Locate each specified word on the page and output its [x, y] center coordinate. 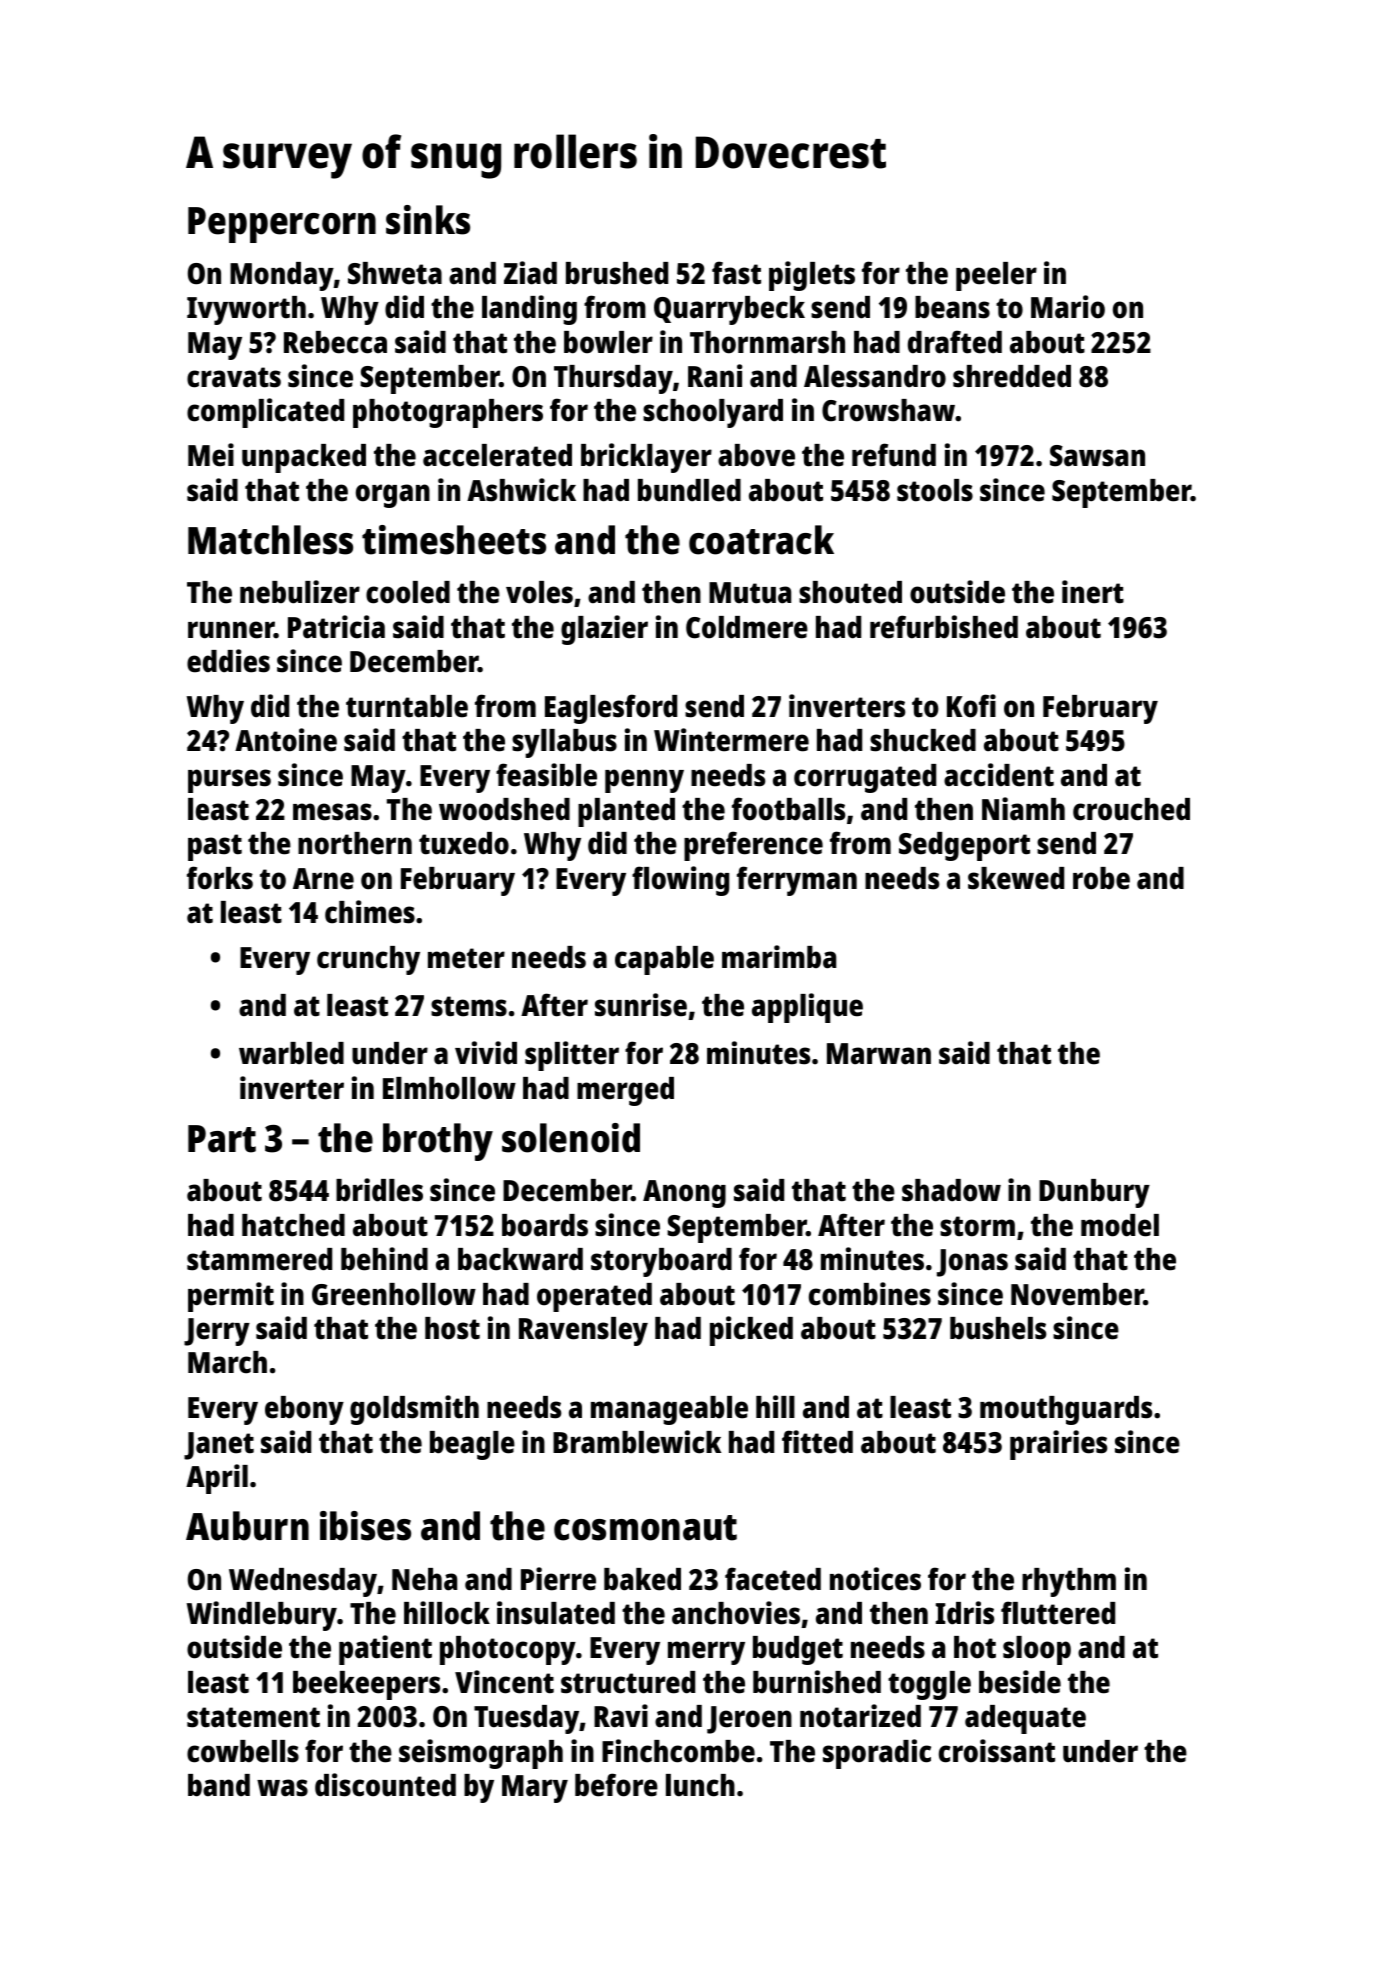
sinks [428, 220]
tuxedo [464, 843]
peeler [996, 276]
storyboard [661, 1262]
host [452, 1328]
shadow [951, 1190]
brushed [617, 273]
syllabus [564, 743]
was [282, 1788]
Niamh [1023, 809]
